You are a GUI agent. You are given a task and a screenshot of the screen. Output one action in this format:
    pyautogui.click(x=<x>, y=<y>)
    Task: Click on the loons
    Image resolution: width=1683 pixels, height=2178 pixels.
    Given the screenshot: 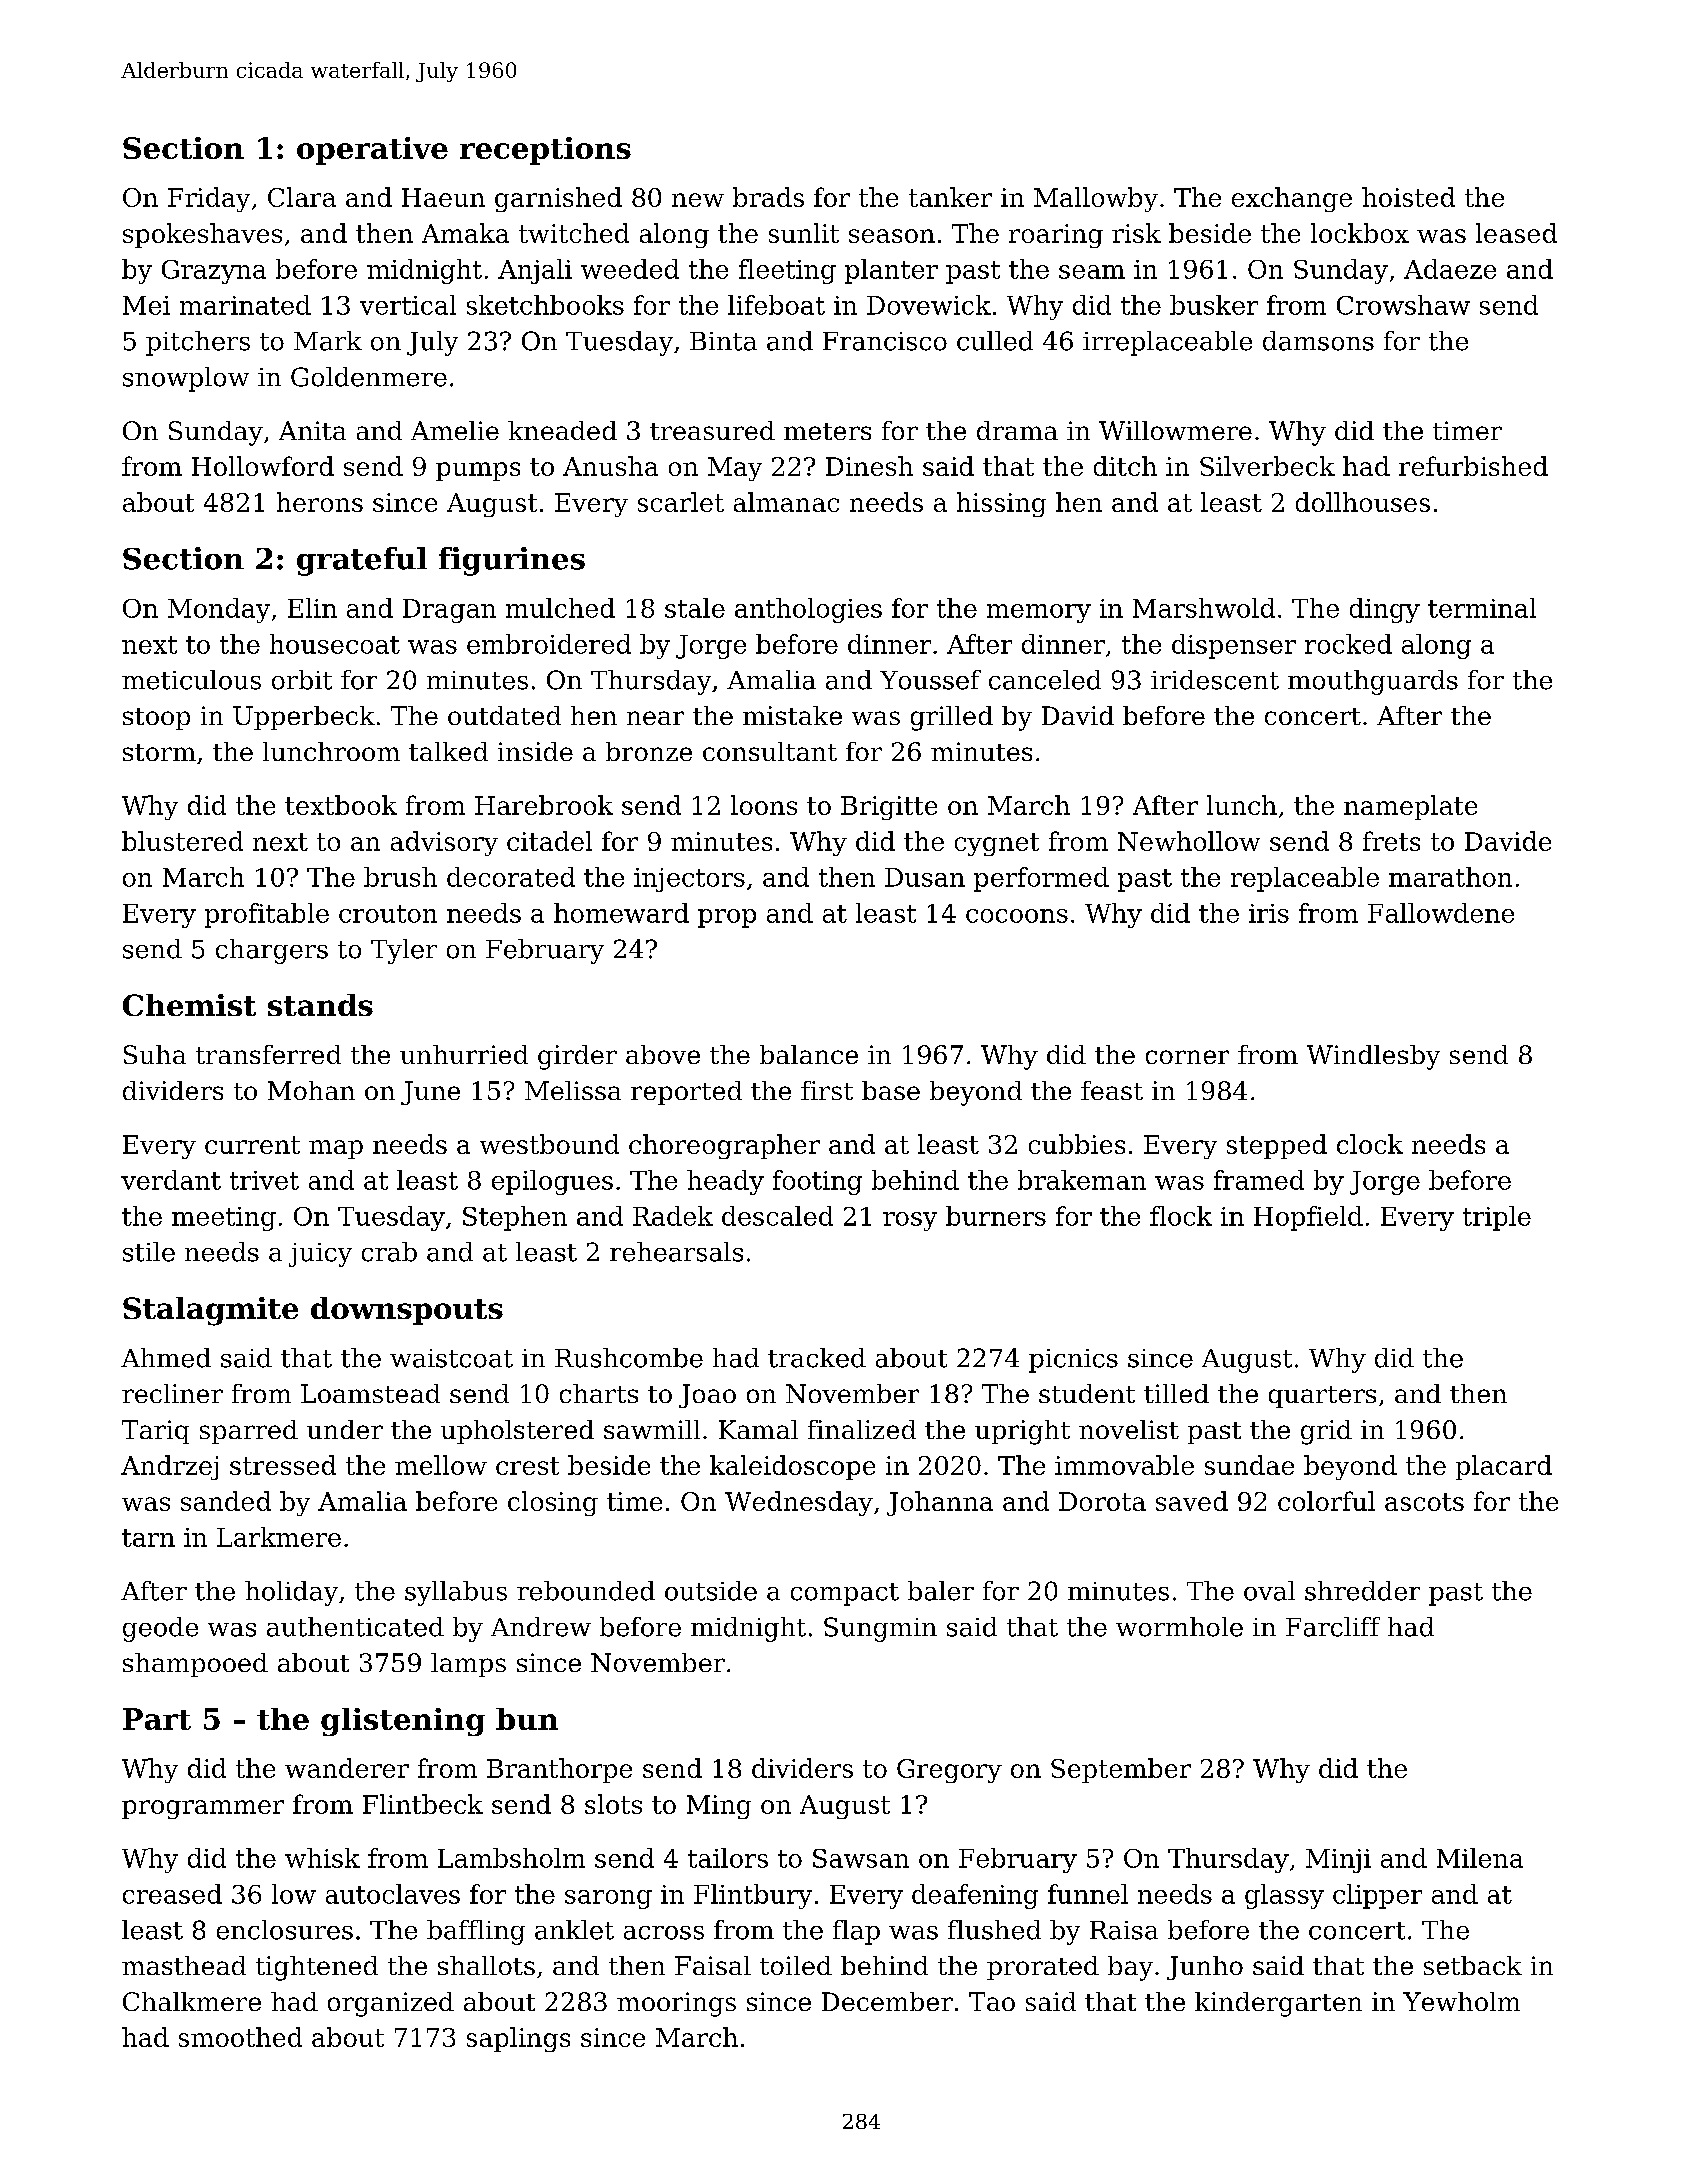 What is the action you would take?
    pyautogui.click(x=764, y=805)
